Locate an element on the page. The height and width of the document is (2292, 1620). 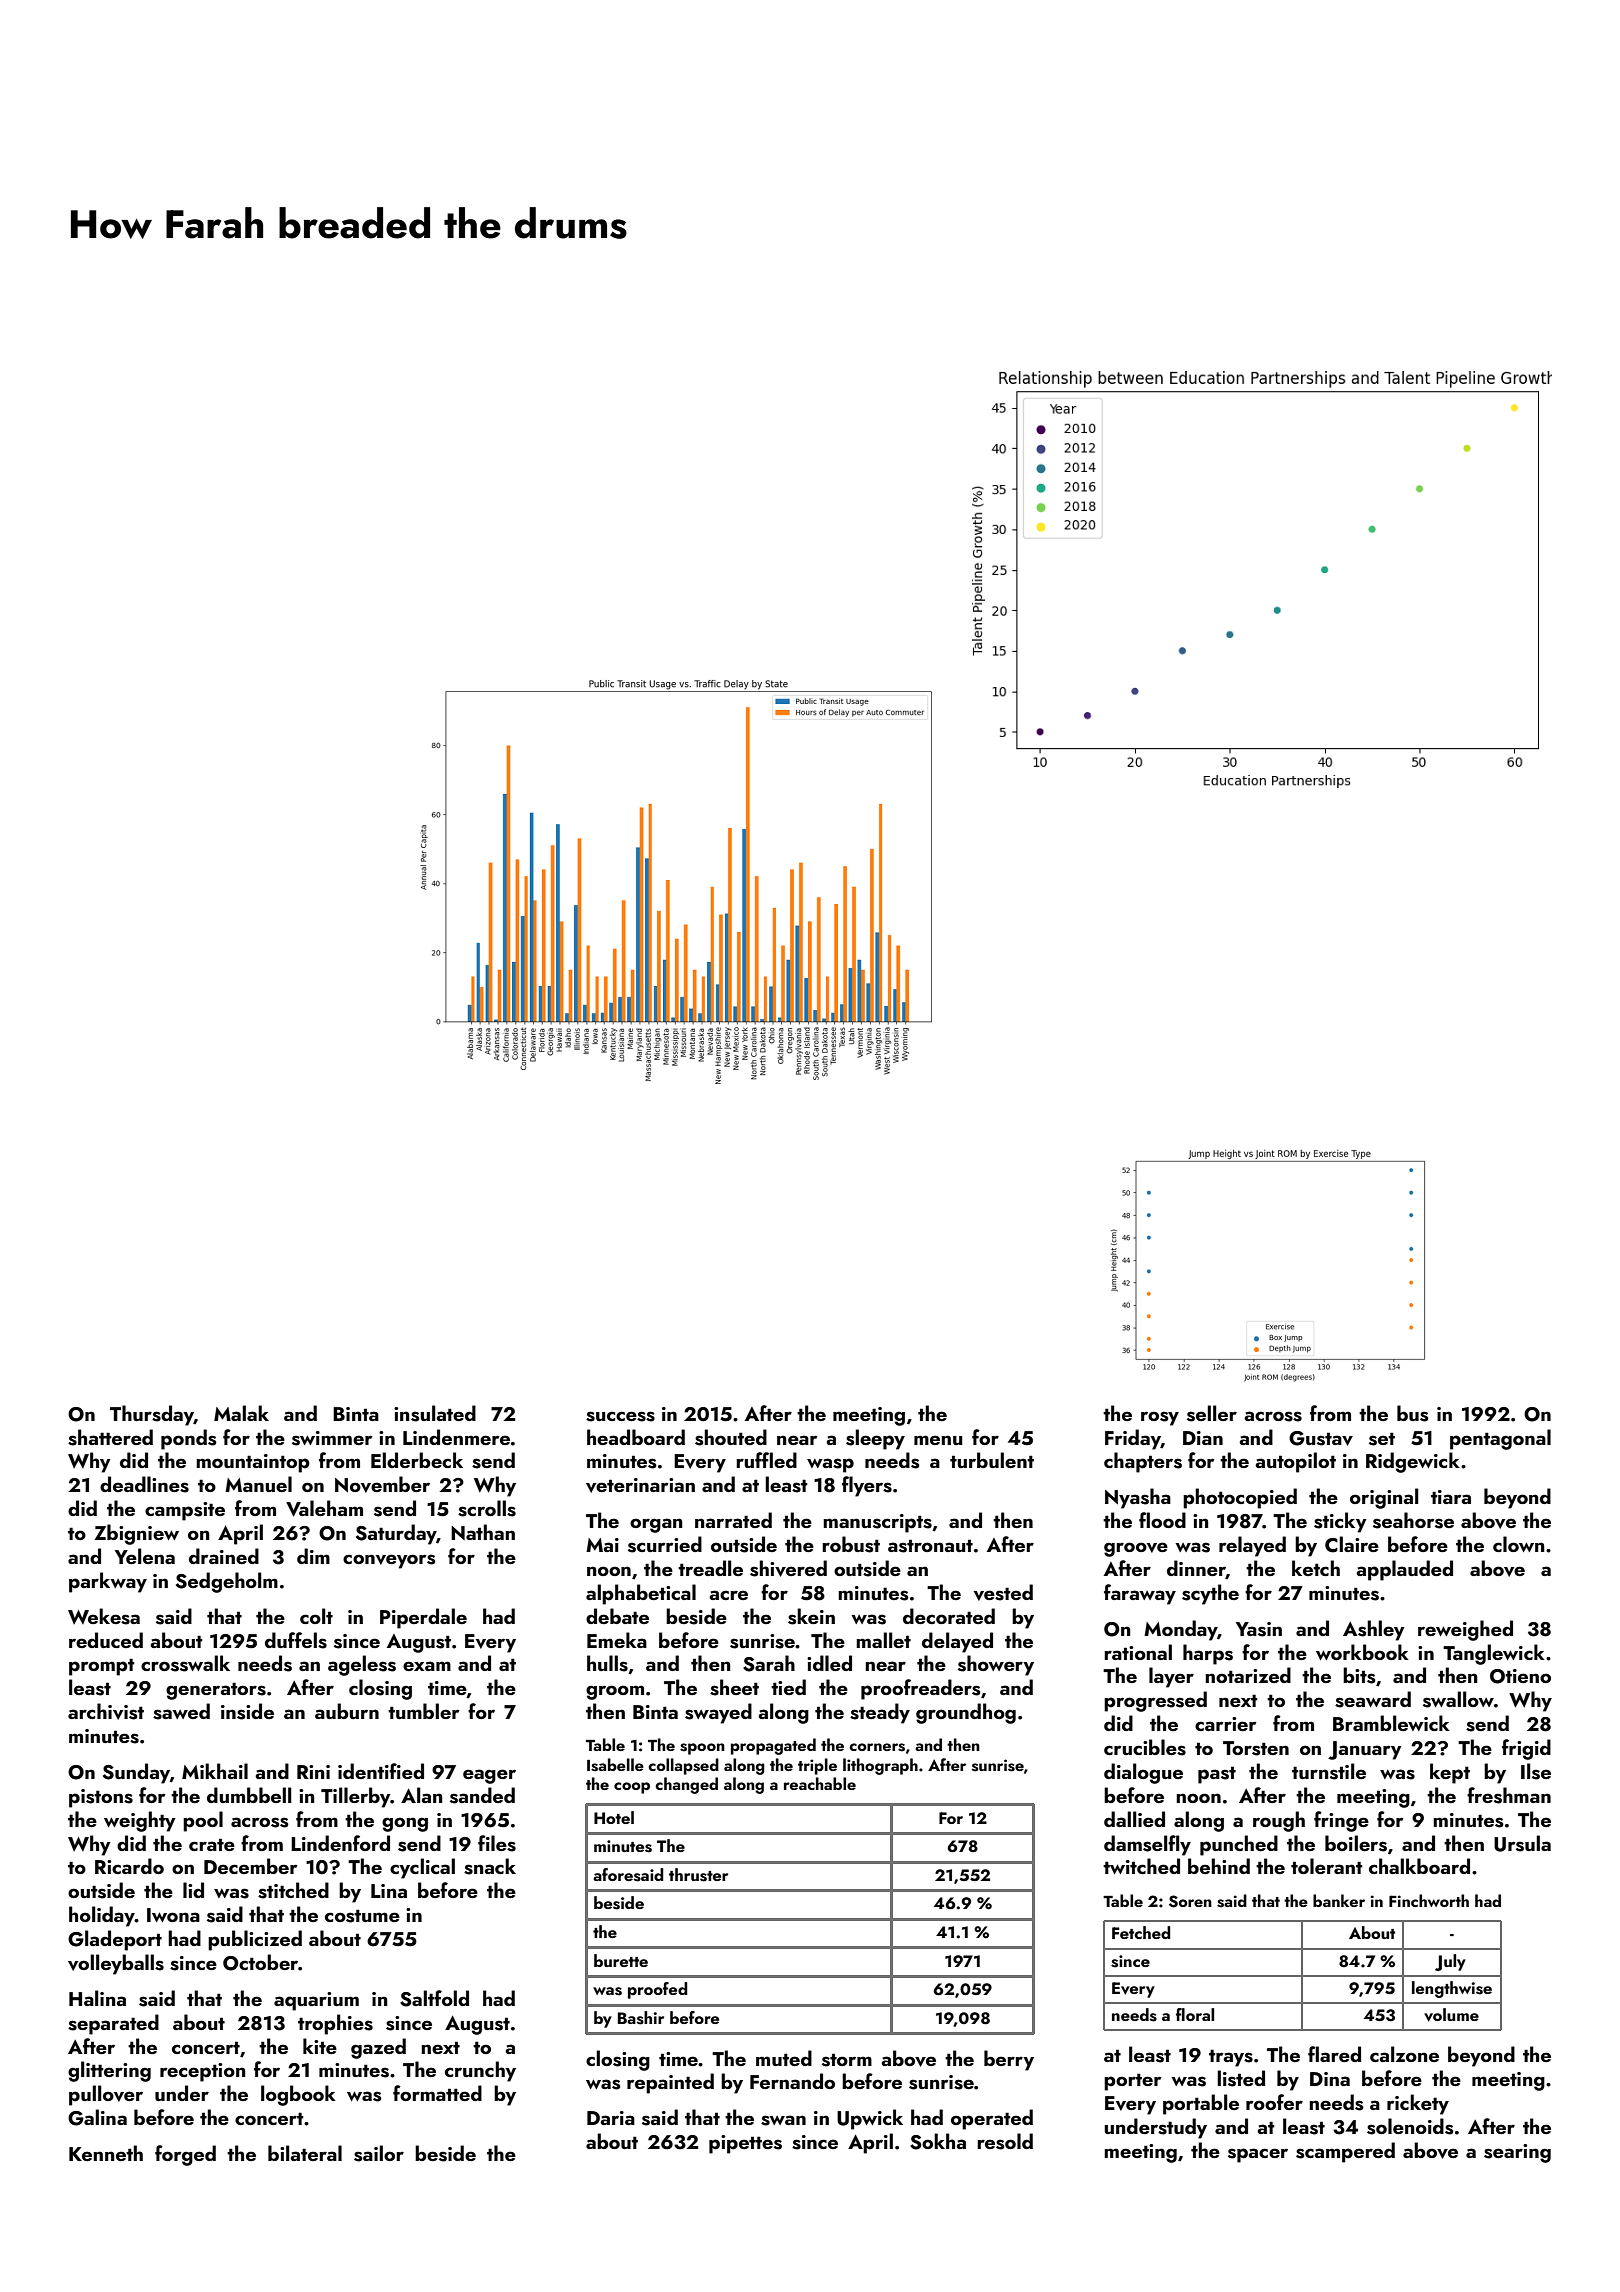
relayed is located at coordinates (1252, 1546).
